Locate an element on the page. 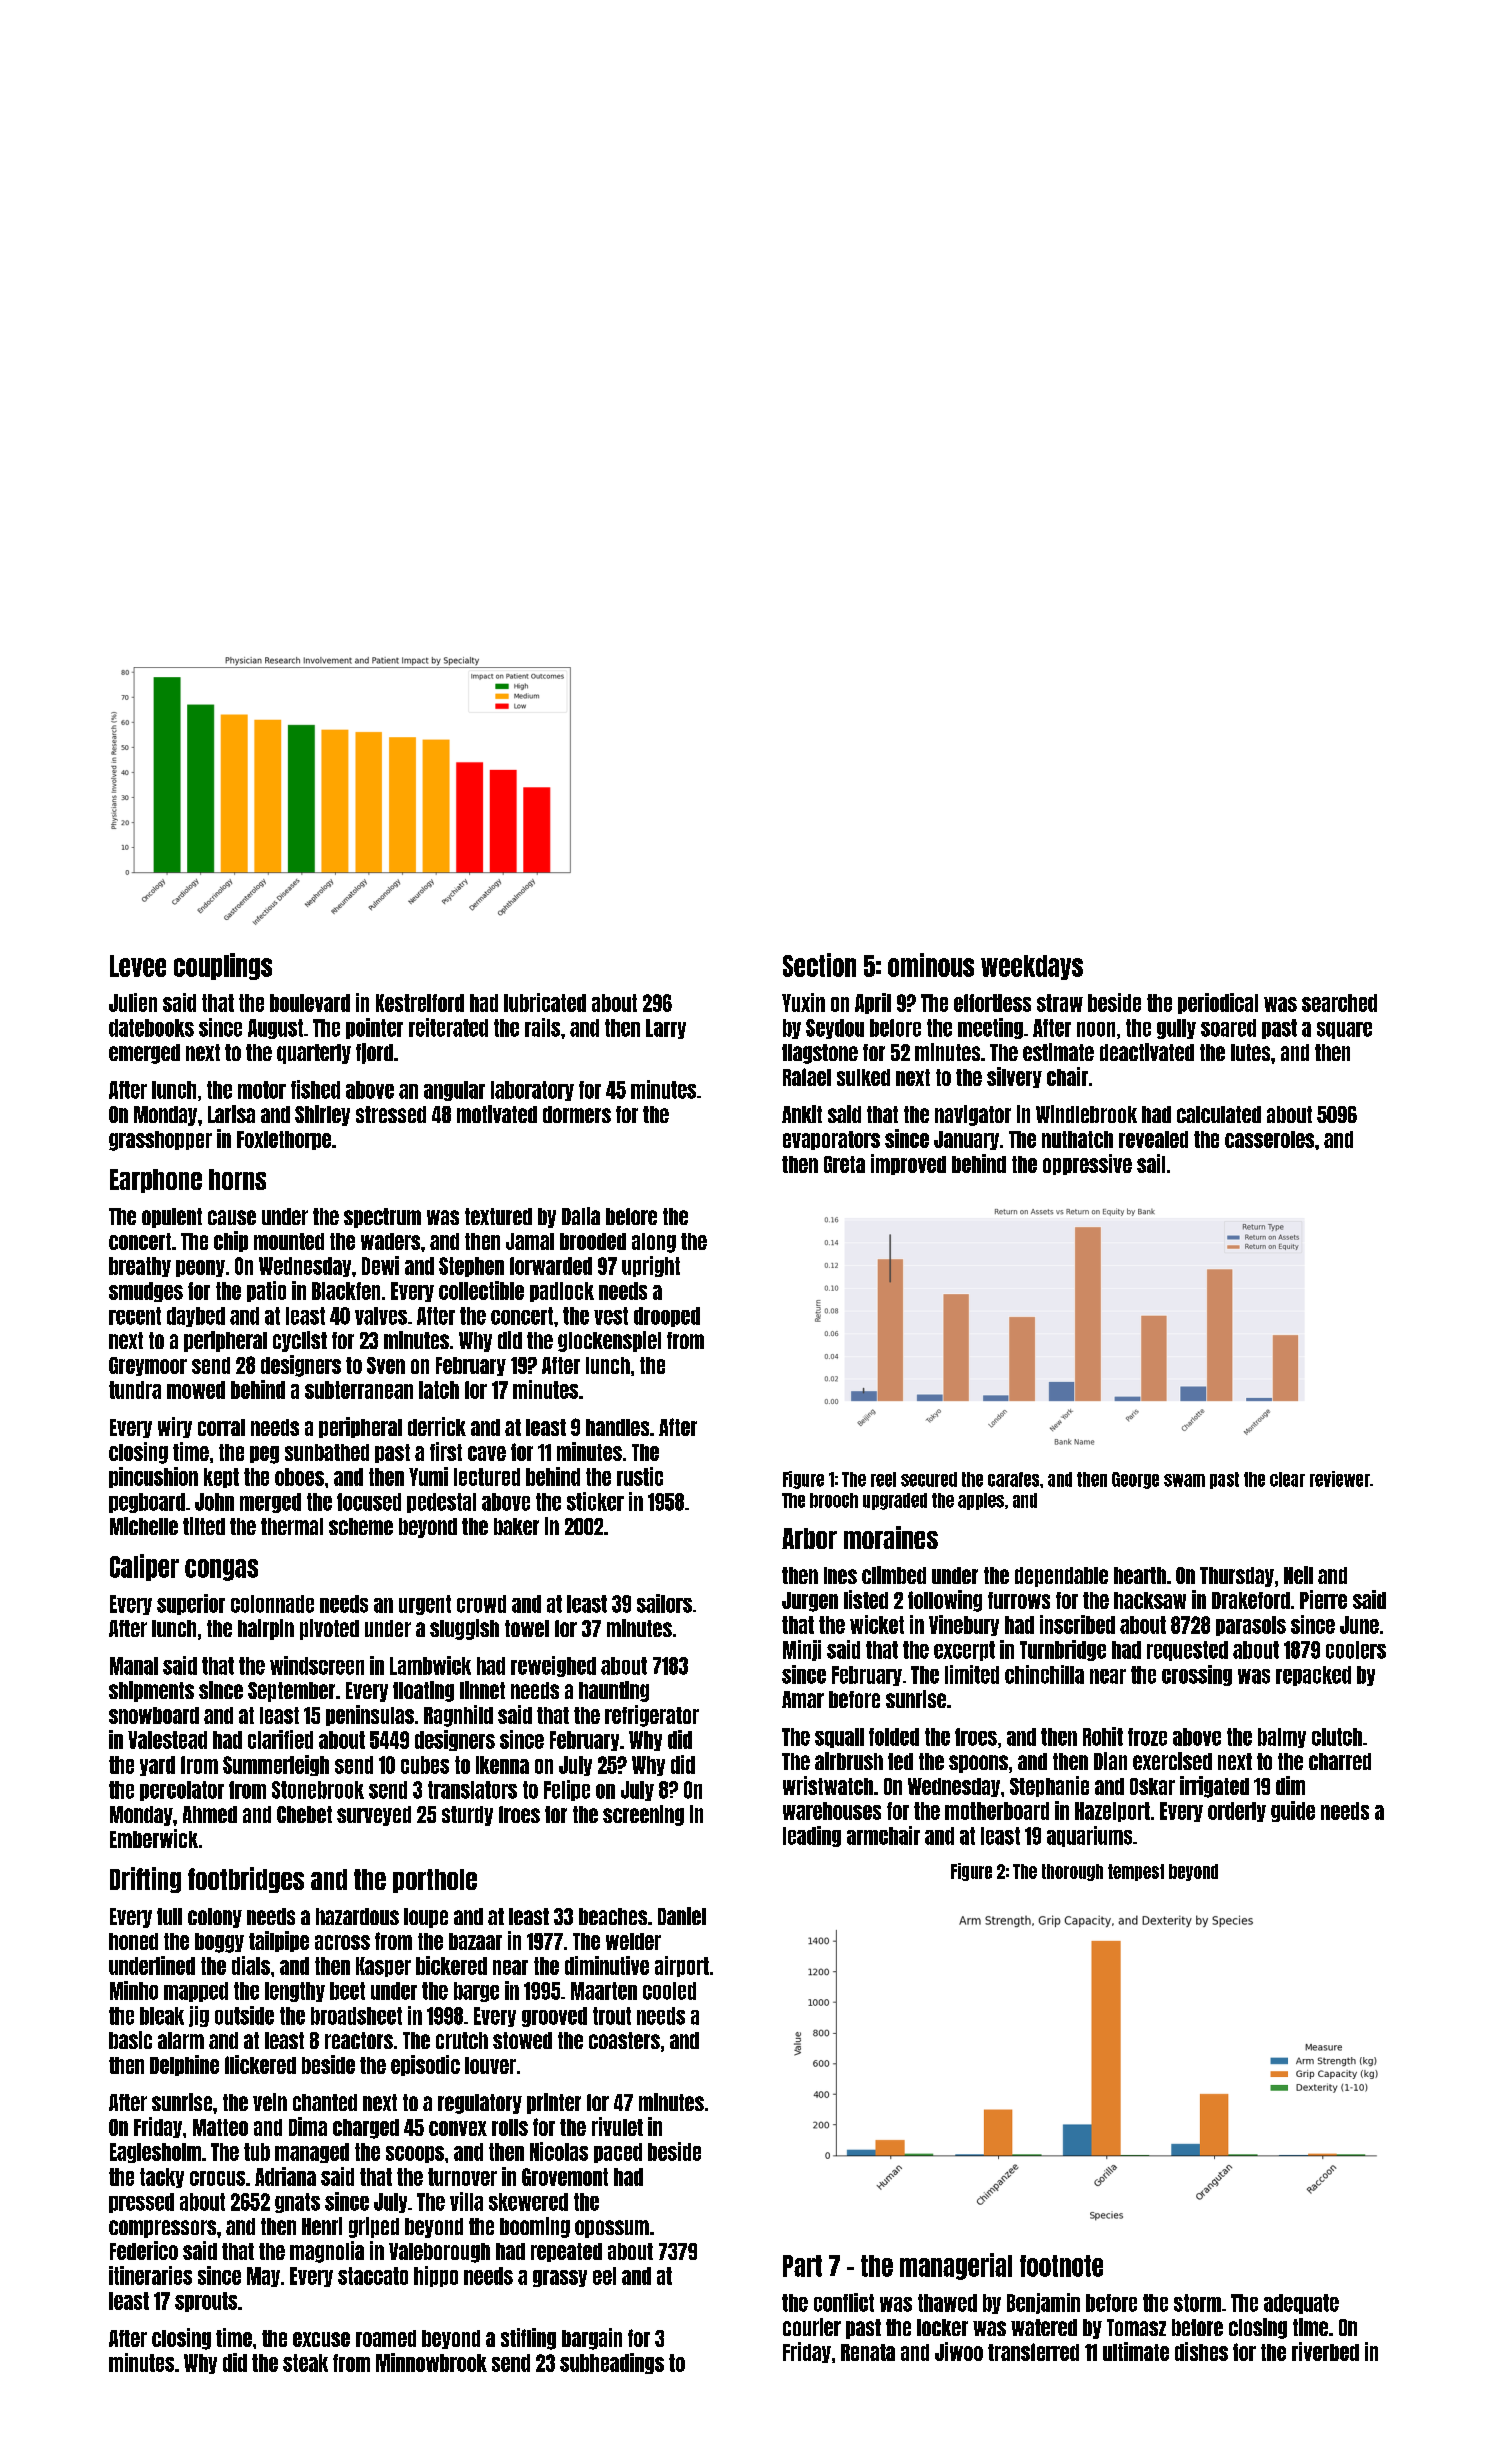 Image resolution: width=1496 pixels, height=2464 pixels. searched is located at coordinates (1339, 1003).
